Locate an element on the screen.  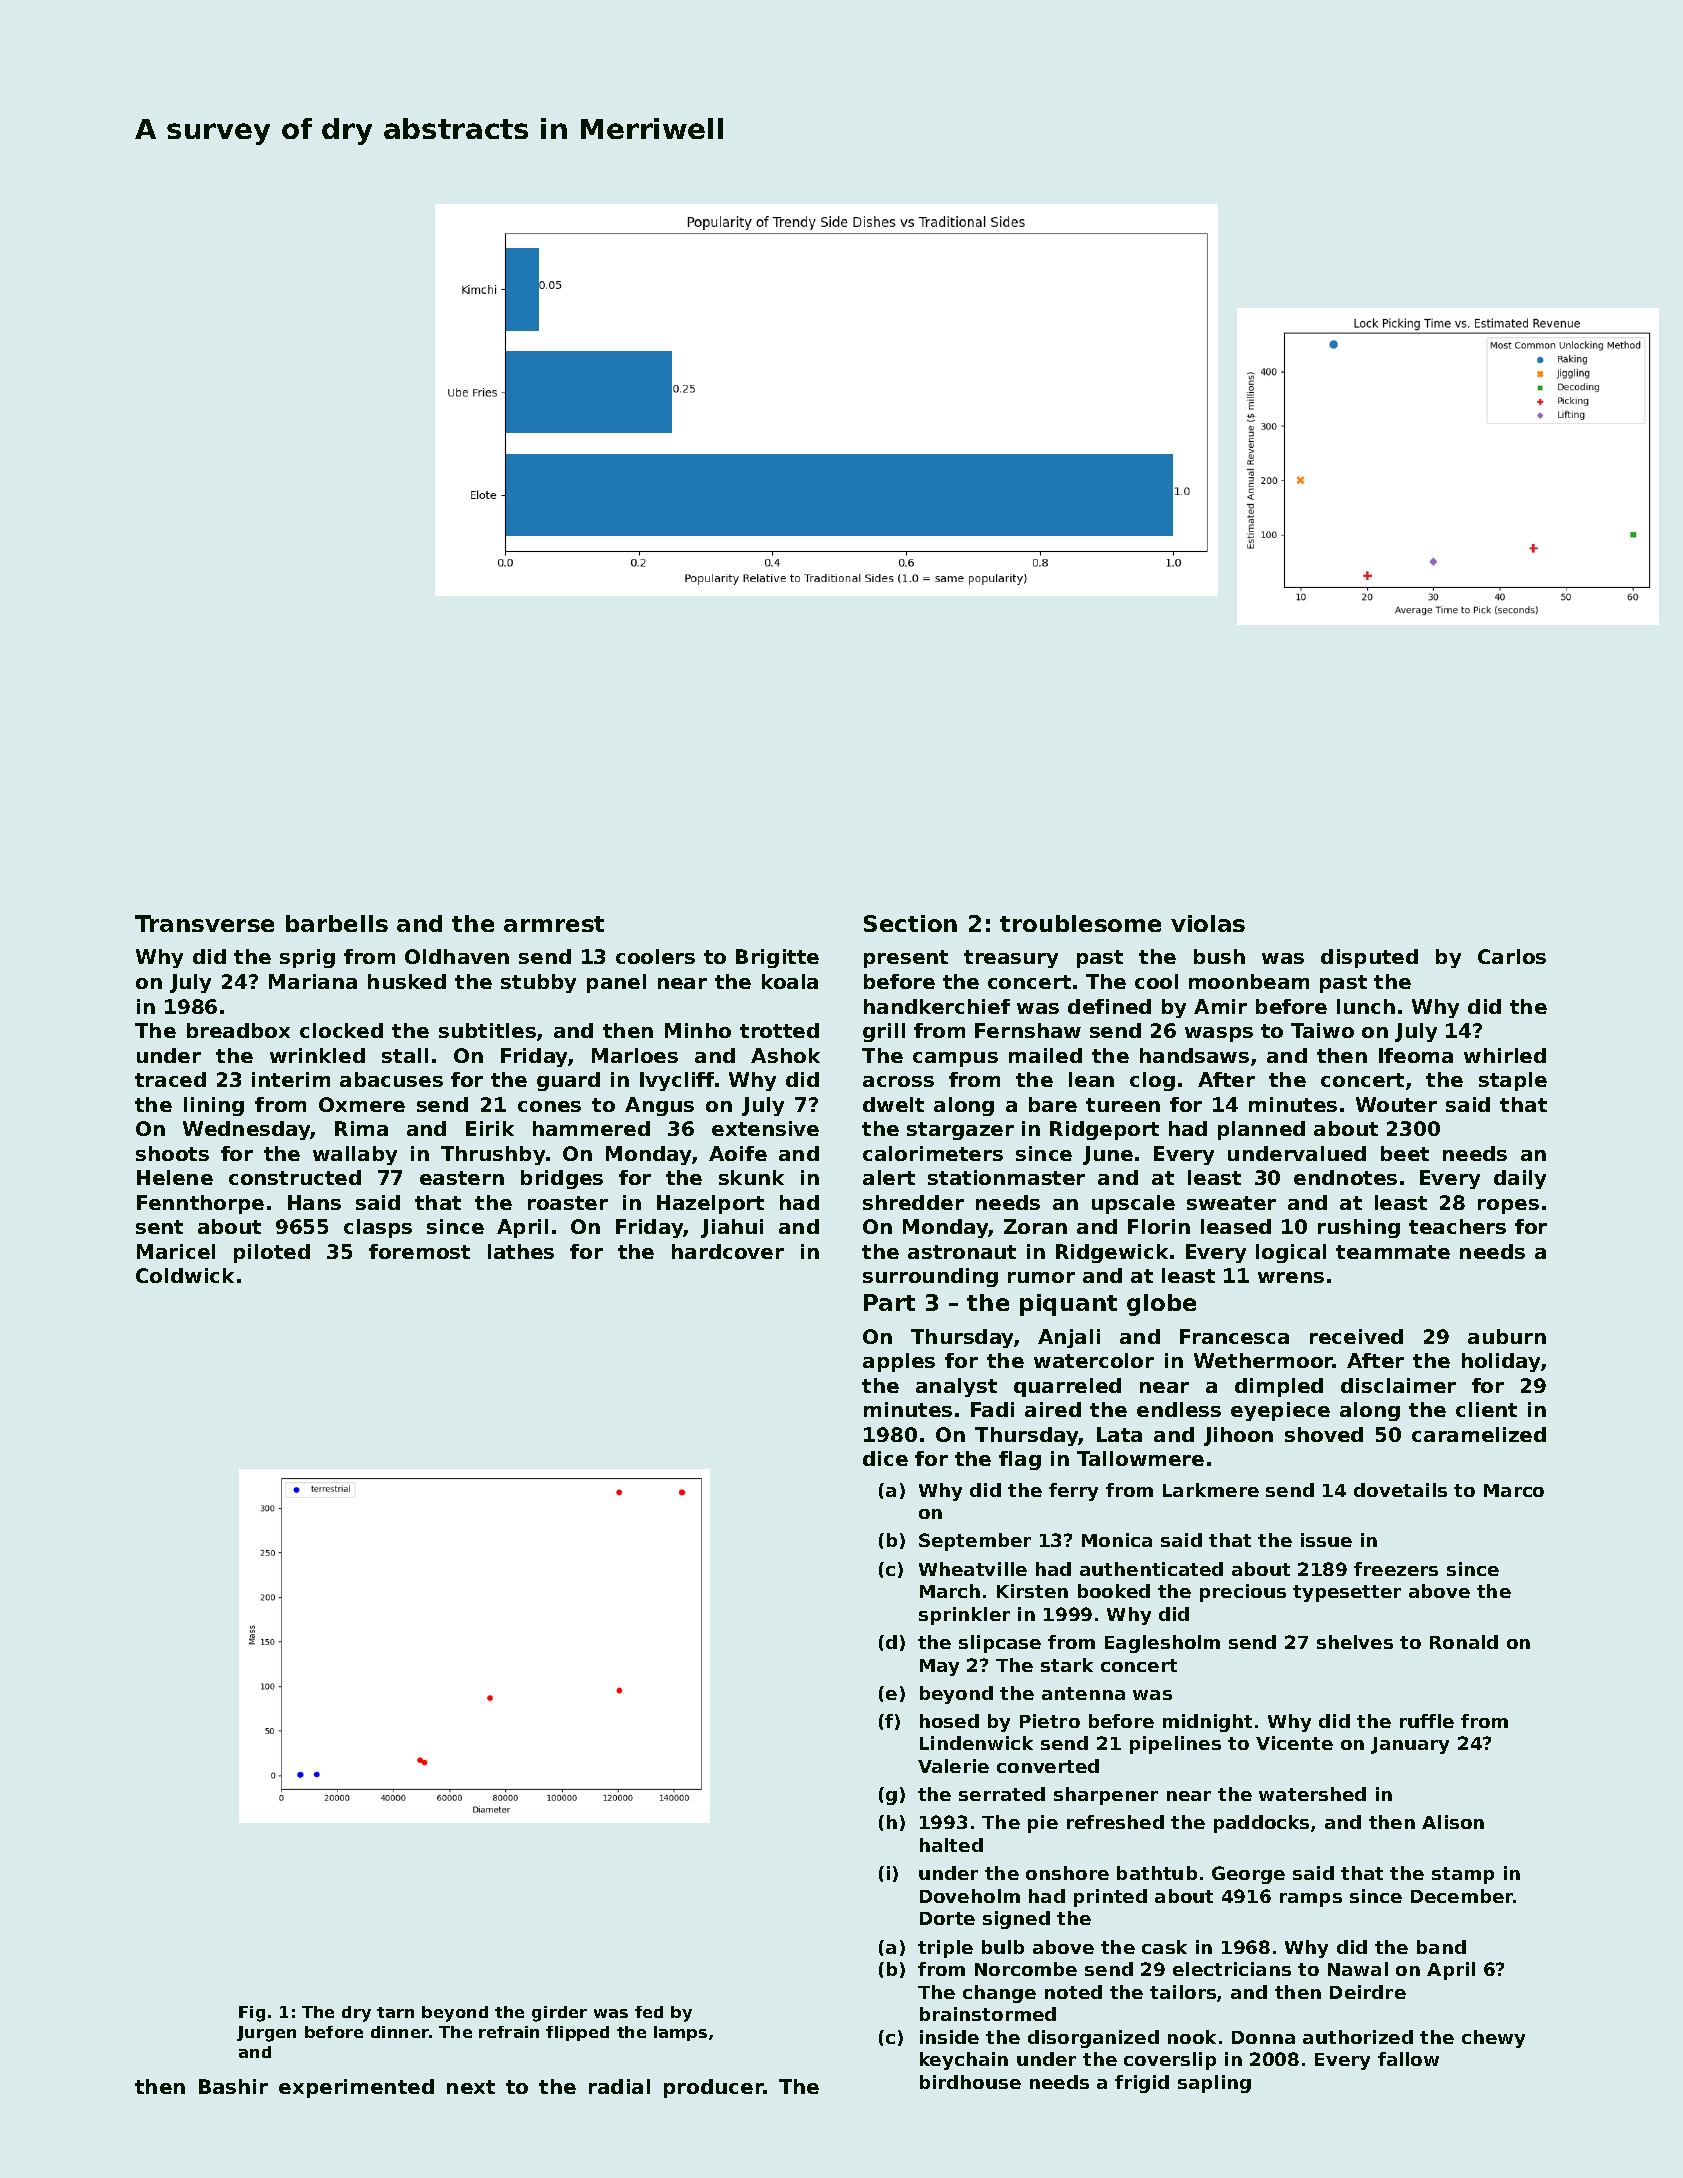
bush is located at coordinates (1219, 956).
